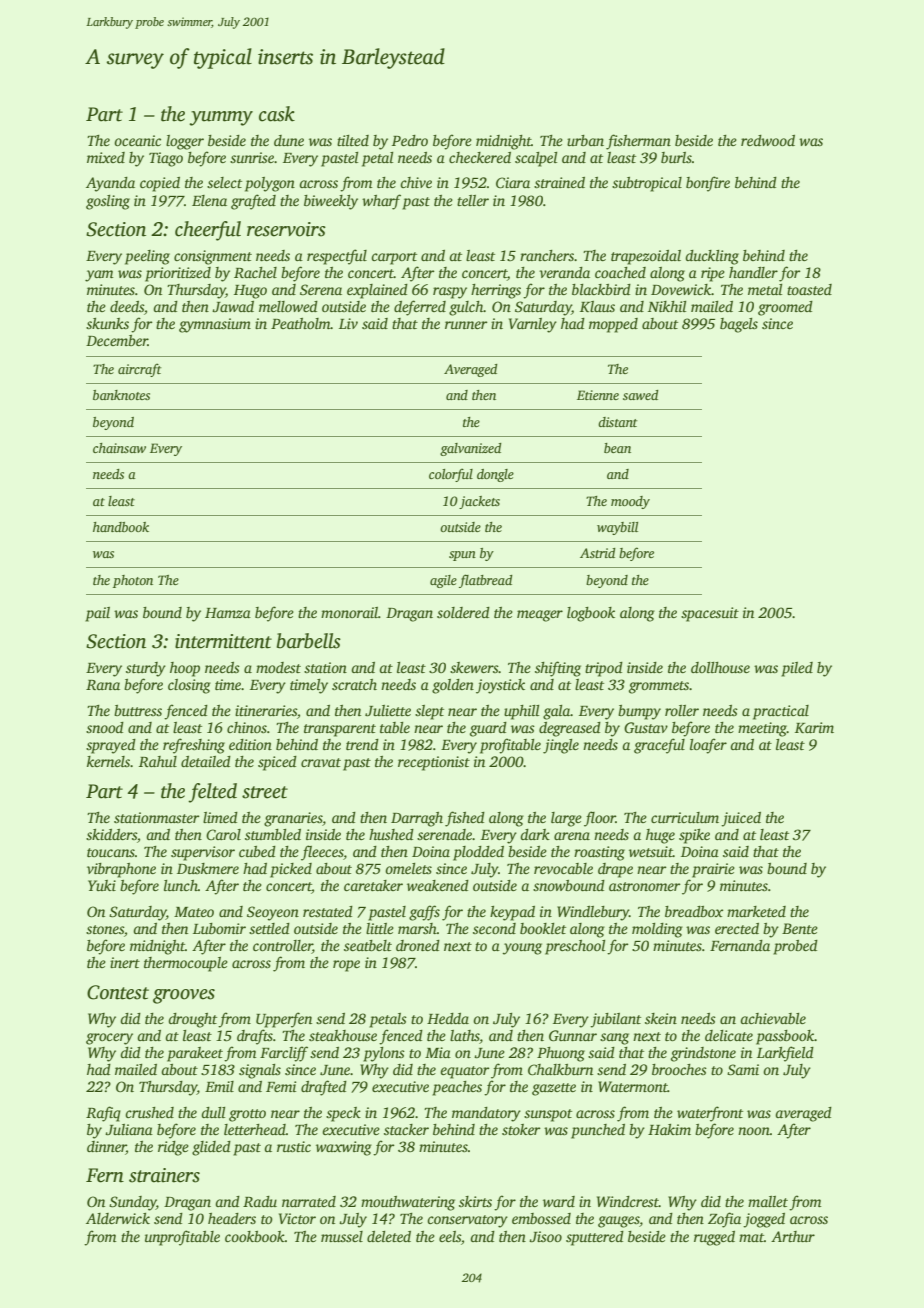  Describe the element at coordinates (133, 581) in the screenshot. I see `photon` at that location.
